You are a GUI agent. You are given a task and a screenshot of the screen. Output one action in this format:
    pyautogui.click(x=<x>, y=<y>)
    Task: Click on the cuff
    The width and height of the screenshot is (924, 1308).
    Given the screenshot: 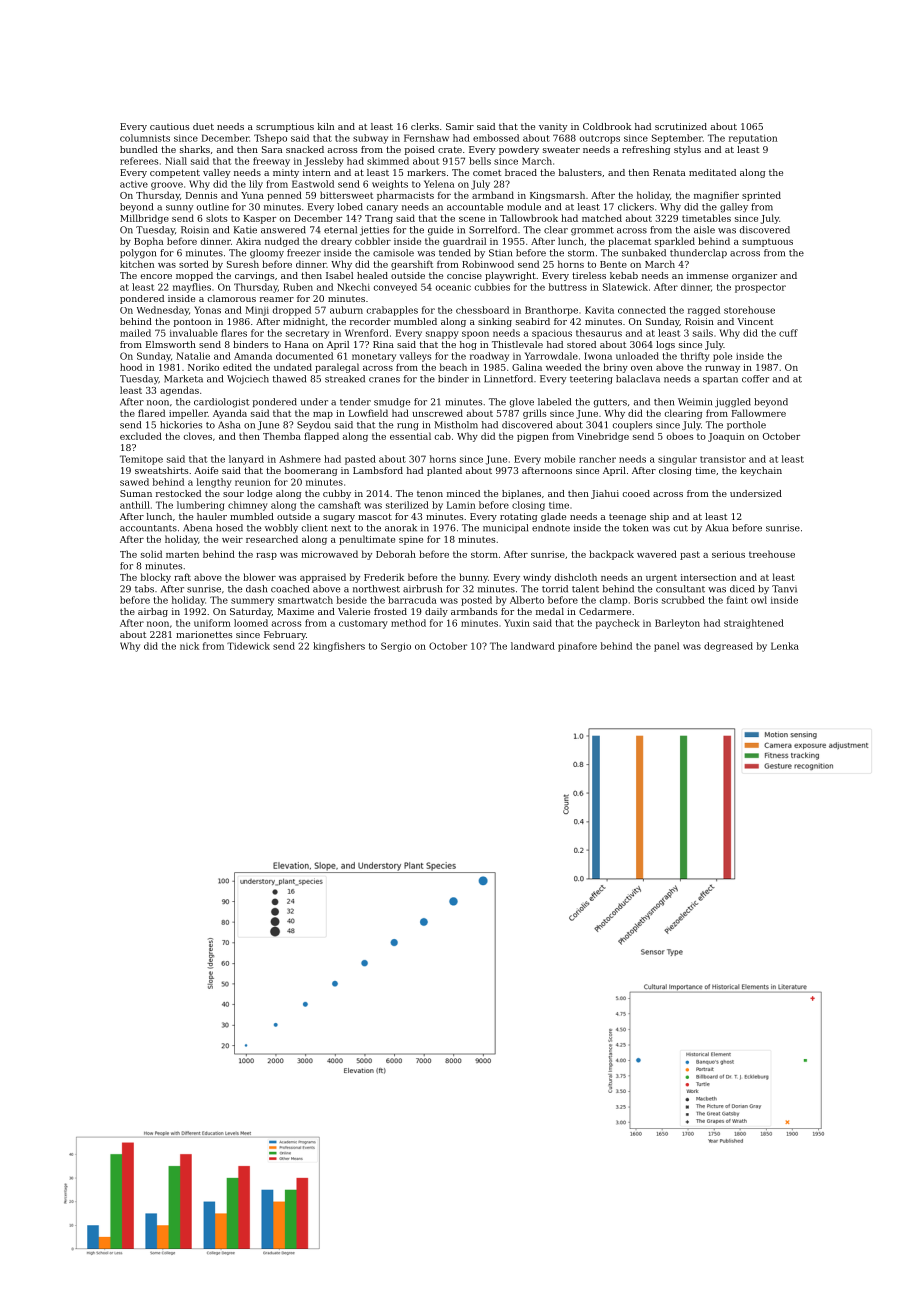 What is the action you would take?
    pyautogui.click(x=788, y=333)
